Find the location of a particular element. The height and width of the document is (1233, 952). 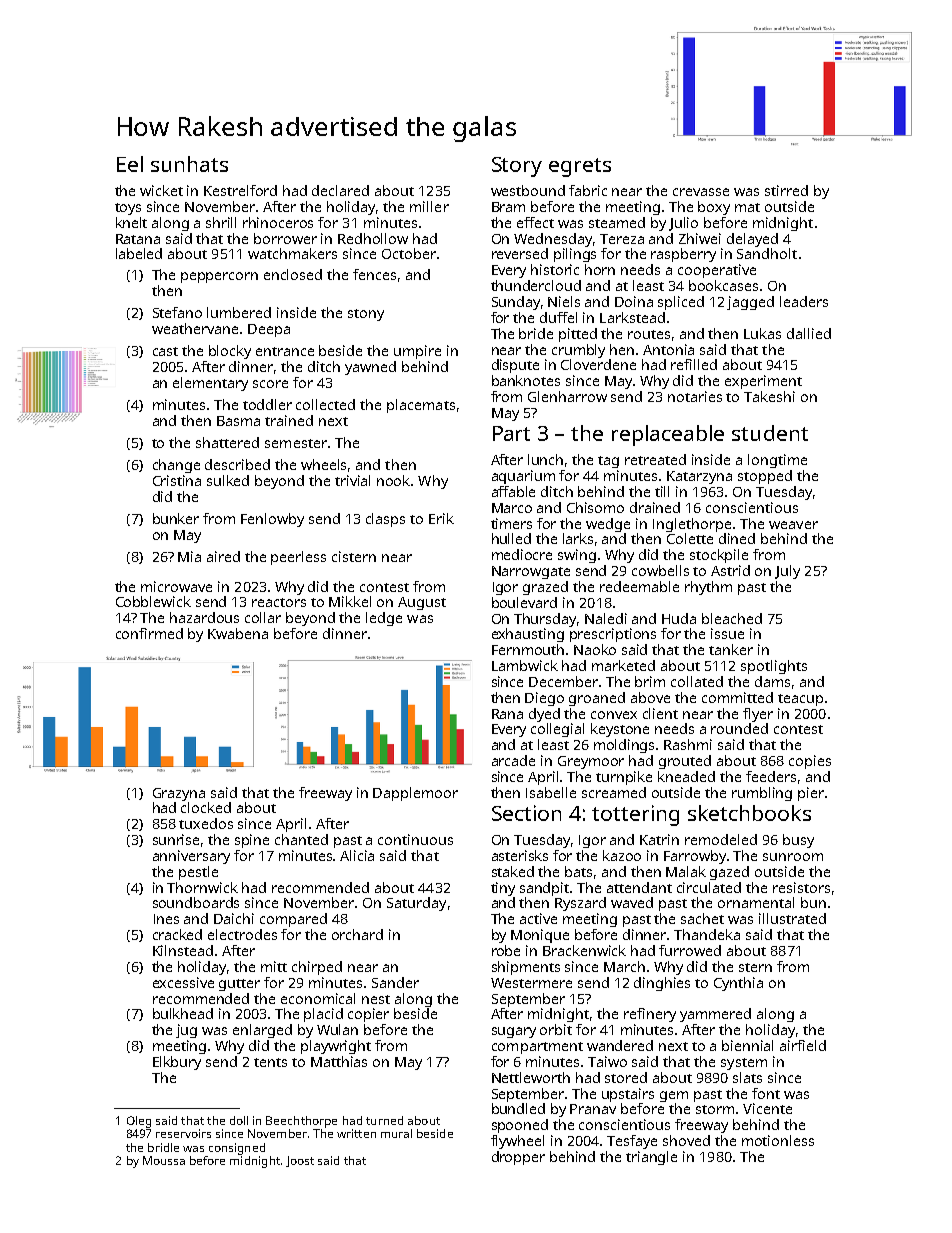

Antonia is located at coordinates (668, 349).
